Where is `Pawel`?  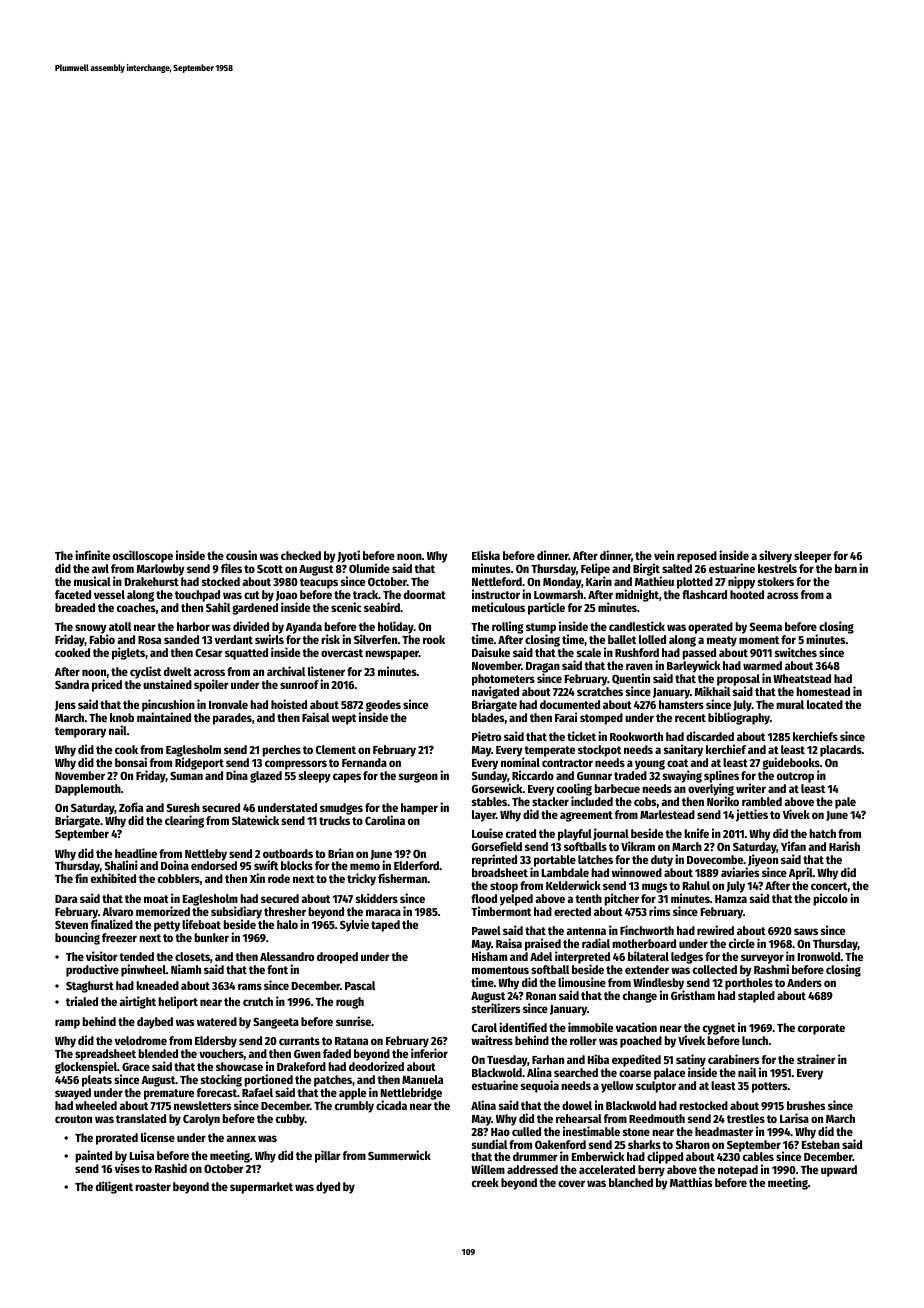 Pawel is located at coordinates (486, 930).
